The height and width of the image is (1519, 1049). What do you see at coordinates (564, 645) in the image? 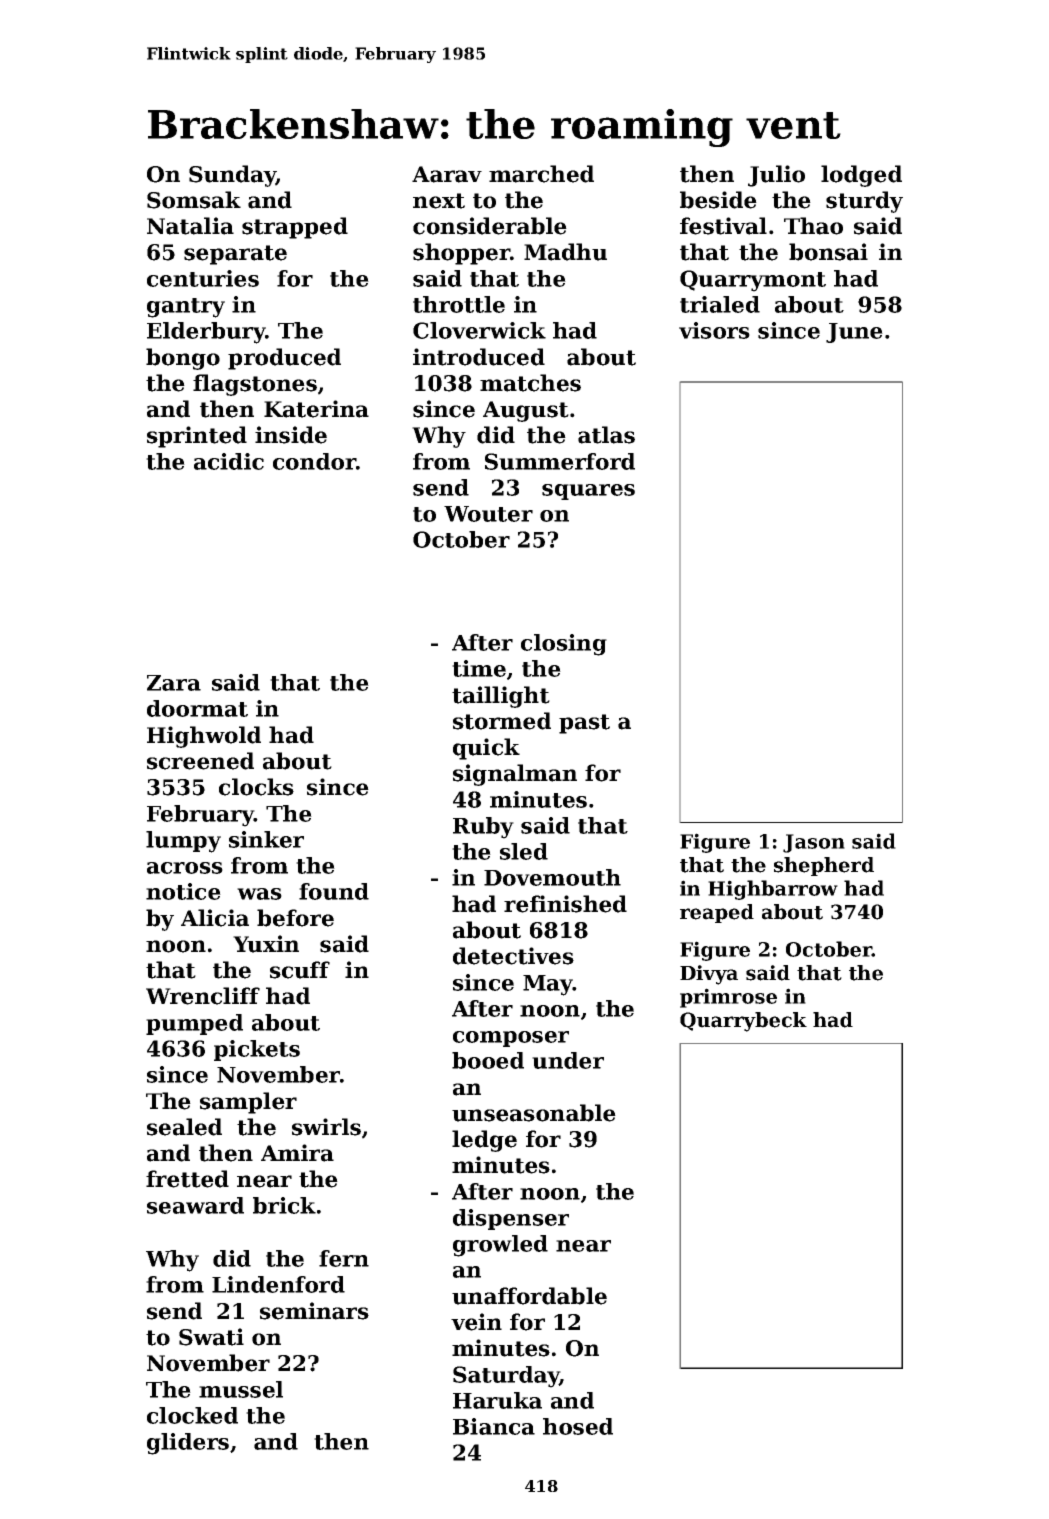
I see `closing` at bounding box center [564, 645].
